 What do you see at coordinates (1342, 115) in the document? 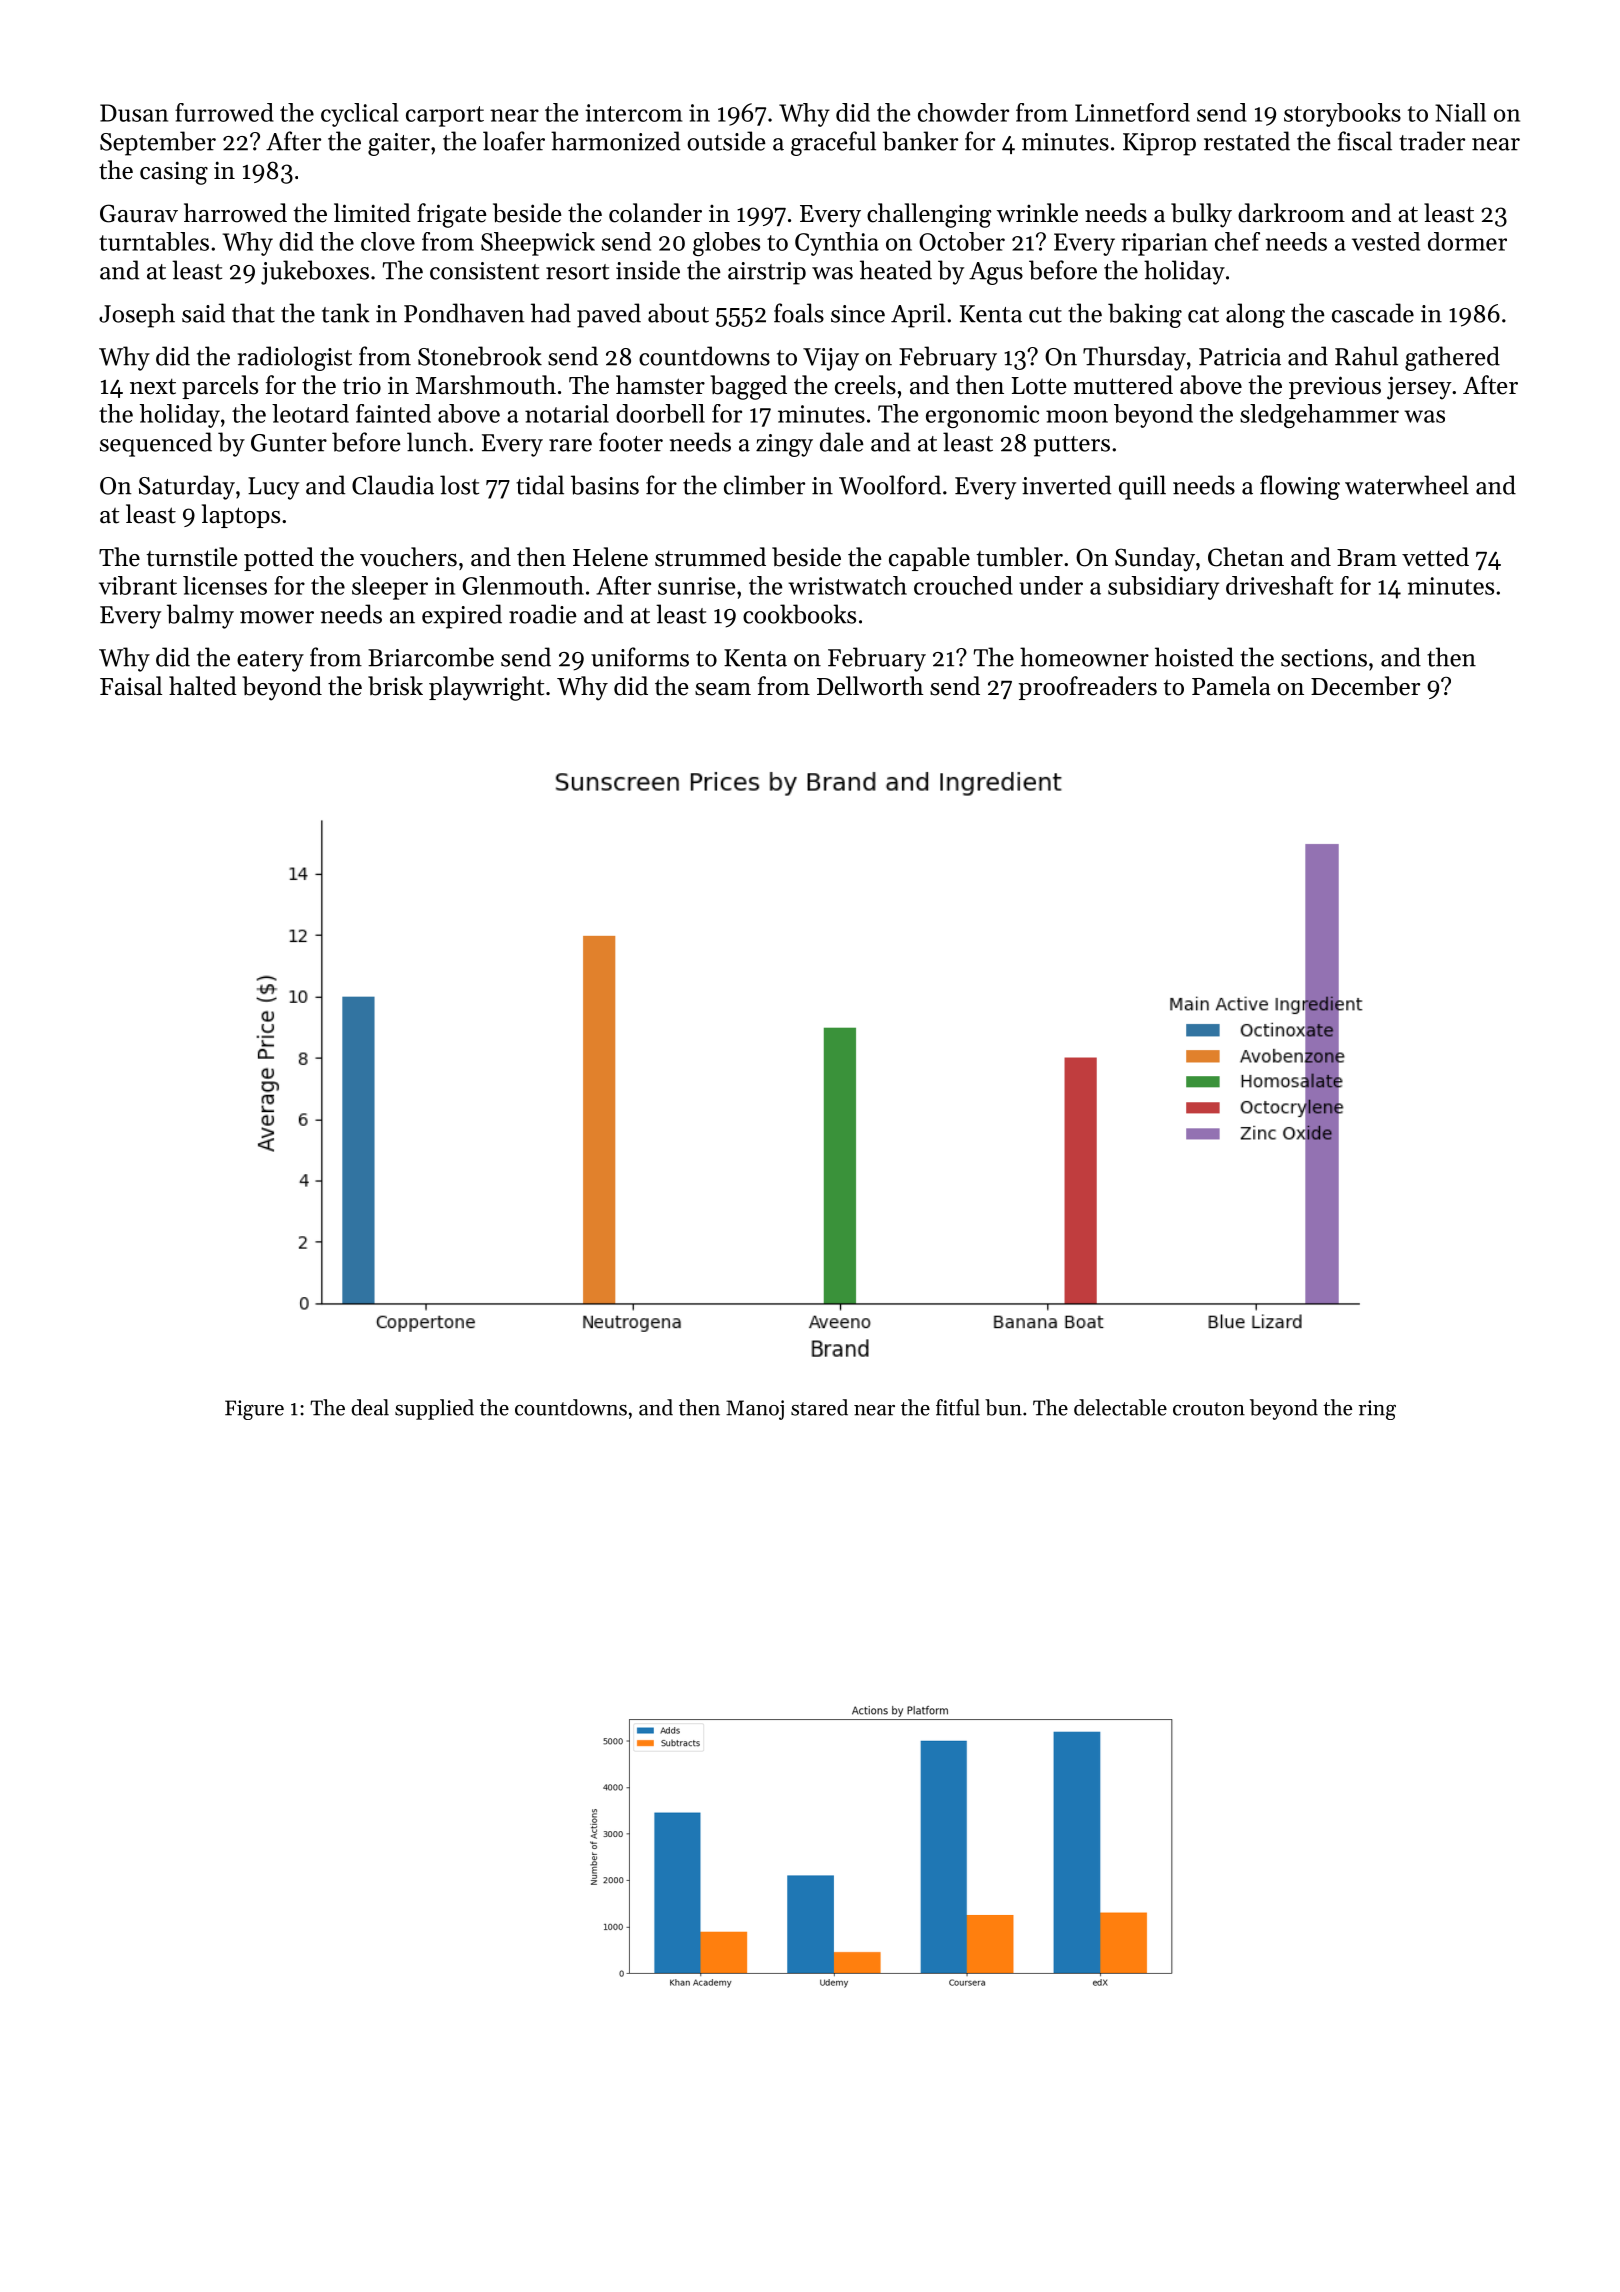
I see `storybooks` at bounding box center [1342, 115].
